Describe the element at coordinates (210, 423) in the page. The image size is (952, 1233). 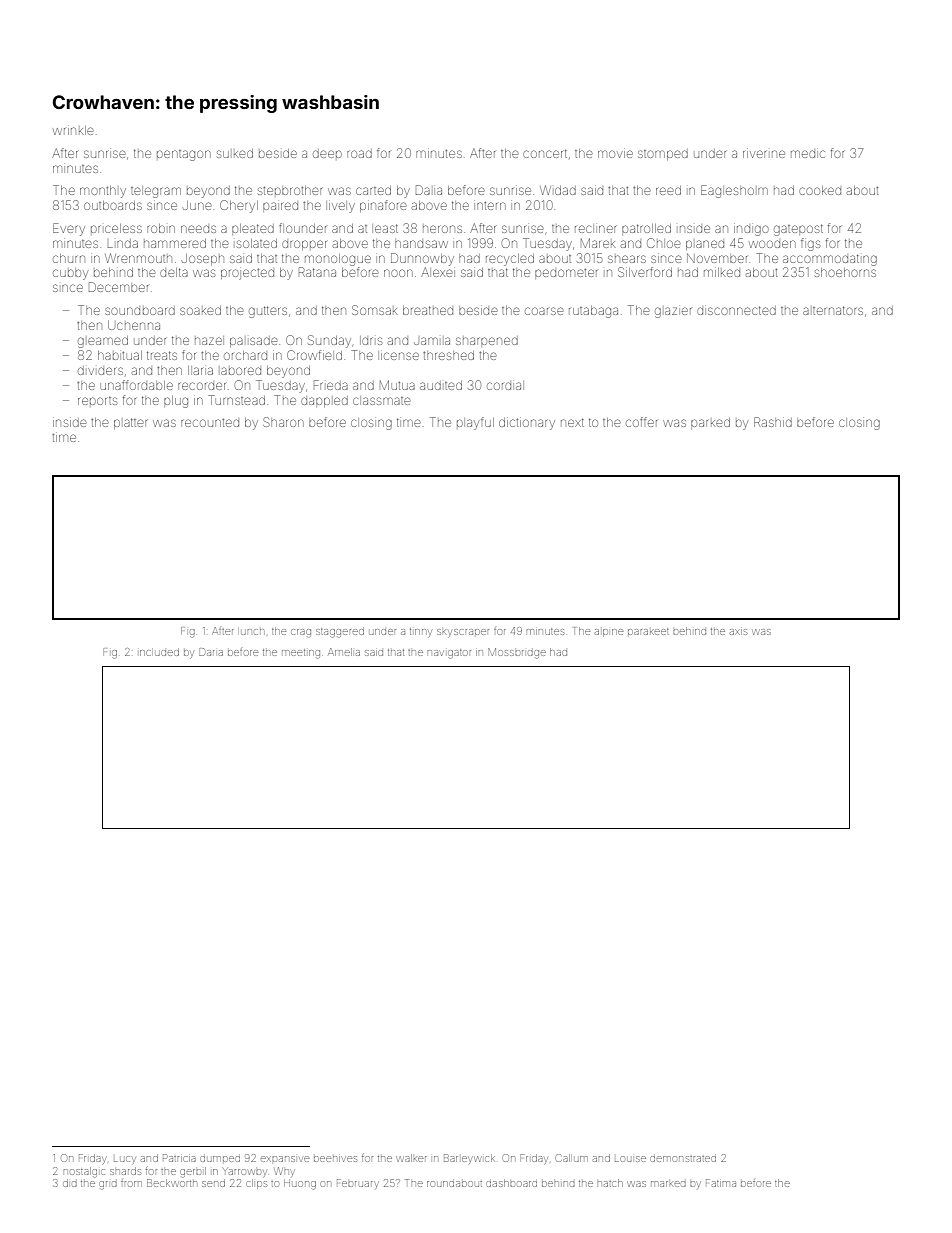
I see `recounted` at that location.
